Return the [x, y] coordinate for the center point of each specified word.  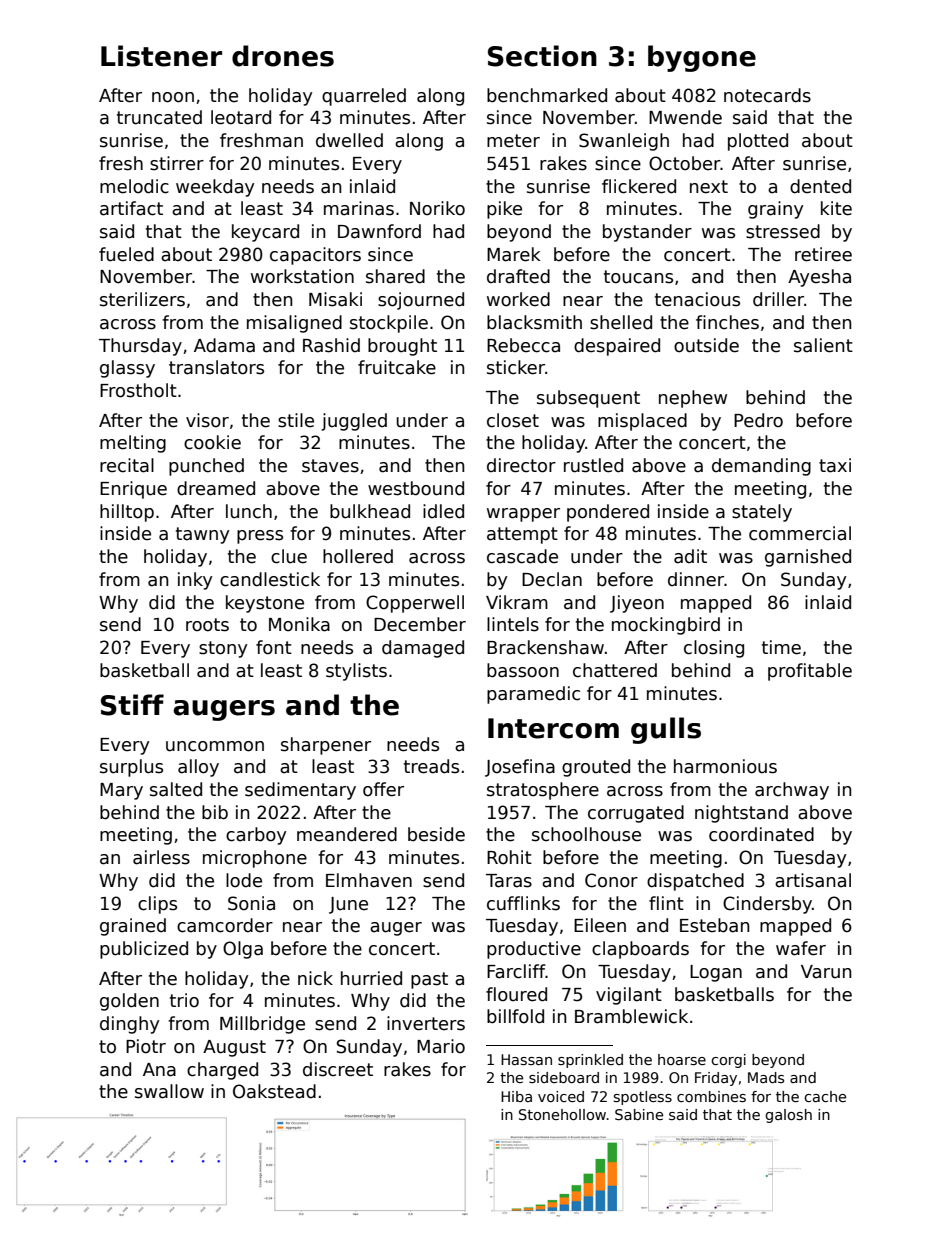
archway [792, 791]
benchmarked [547, 95]
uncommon [215, 746]
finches [727, 322]
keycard [265, 233]
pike [504, 210]
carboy [256, 836]
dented [820, 186]
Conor [611, 880]
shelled [621, 322]
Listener [161, 56]
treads [431, 766]
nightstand [741, 814]
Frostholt [138, 390]
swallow [169, 1091]
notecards [767, 95]
